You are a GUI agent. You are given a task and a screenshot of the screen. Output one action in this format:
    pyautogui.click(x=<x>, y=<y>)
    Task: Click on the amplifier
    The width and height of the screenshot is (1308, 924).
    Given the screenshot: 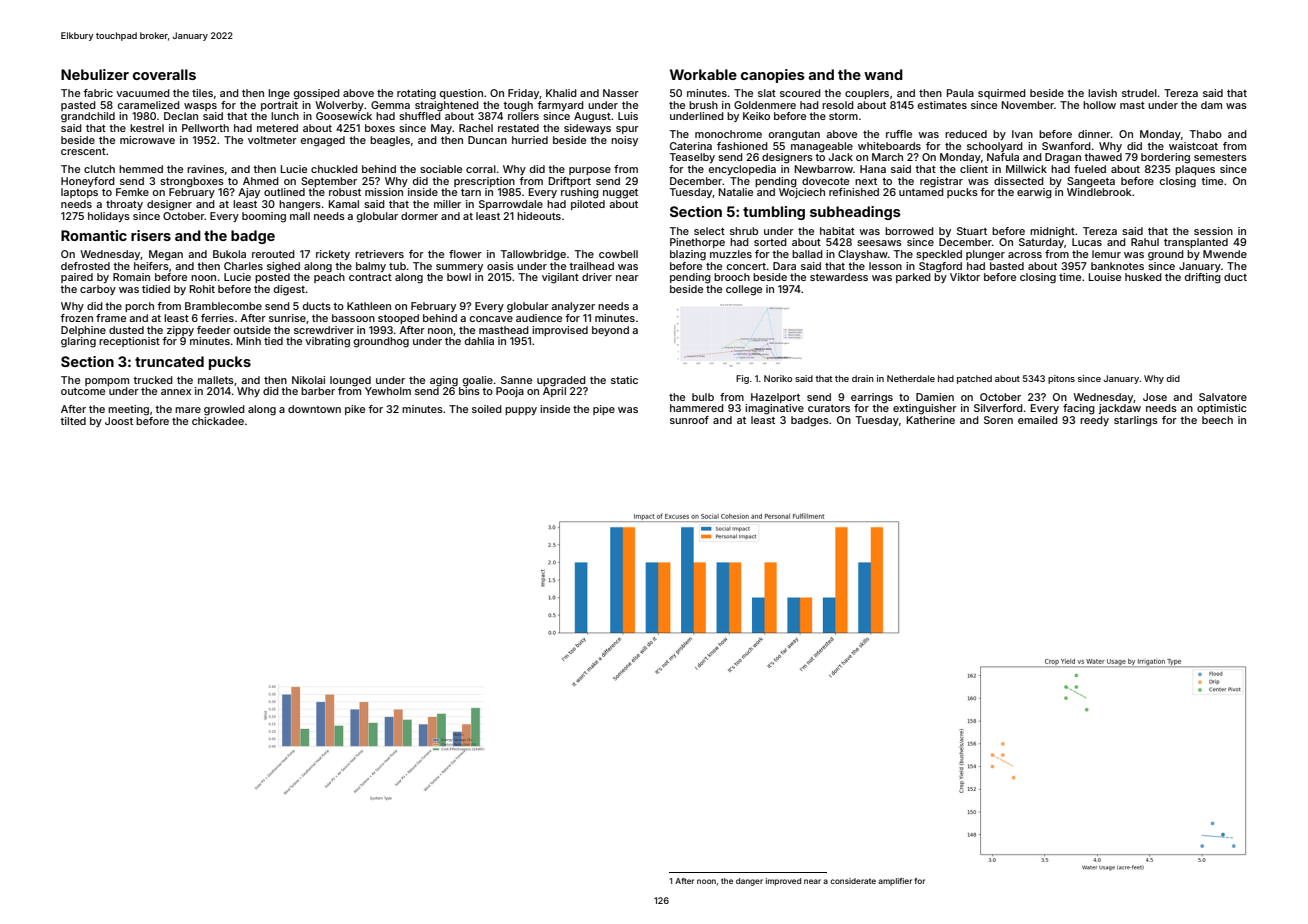 What is the action you would take?
    pyautogui.click(x=895, y=882)
